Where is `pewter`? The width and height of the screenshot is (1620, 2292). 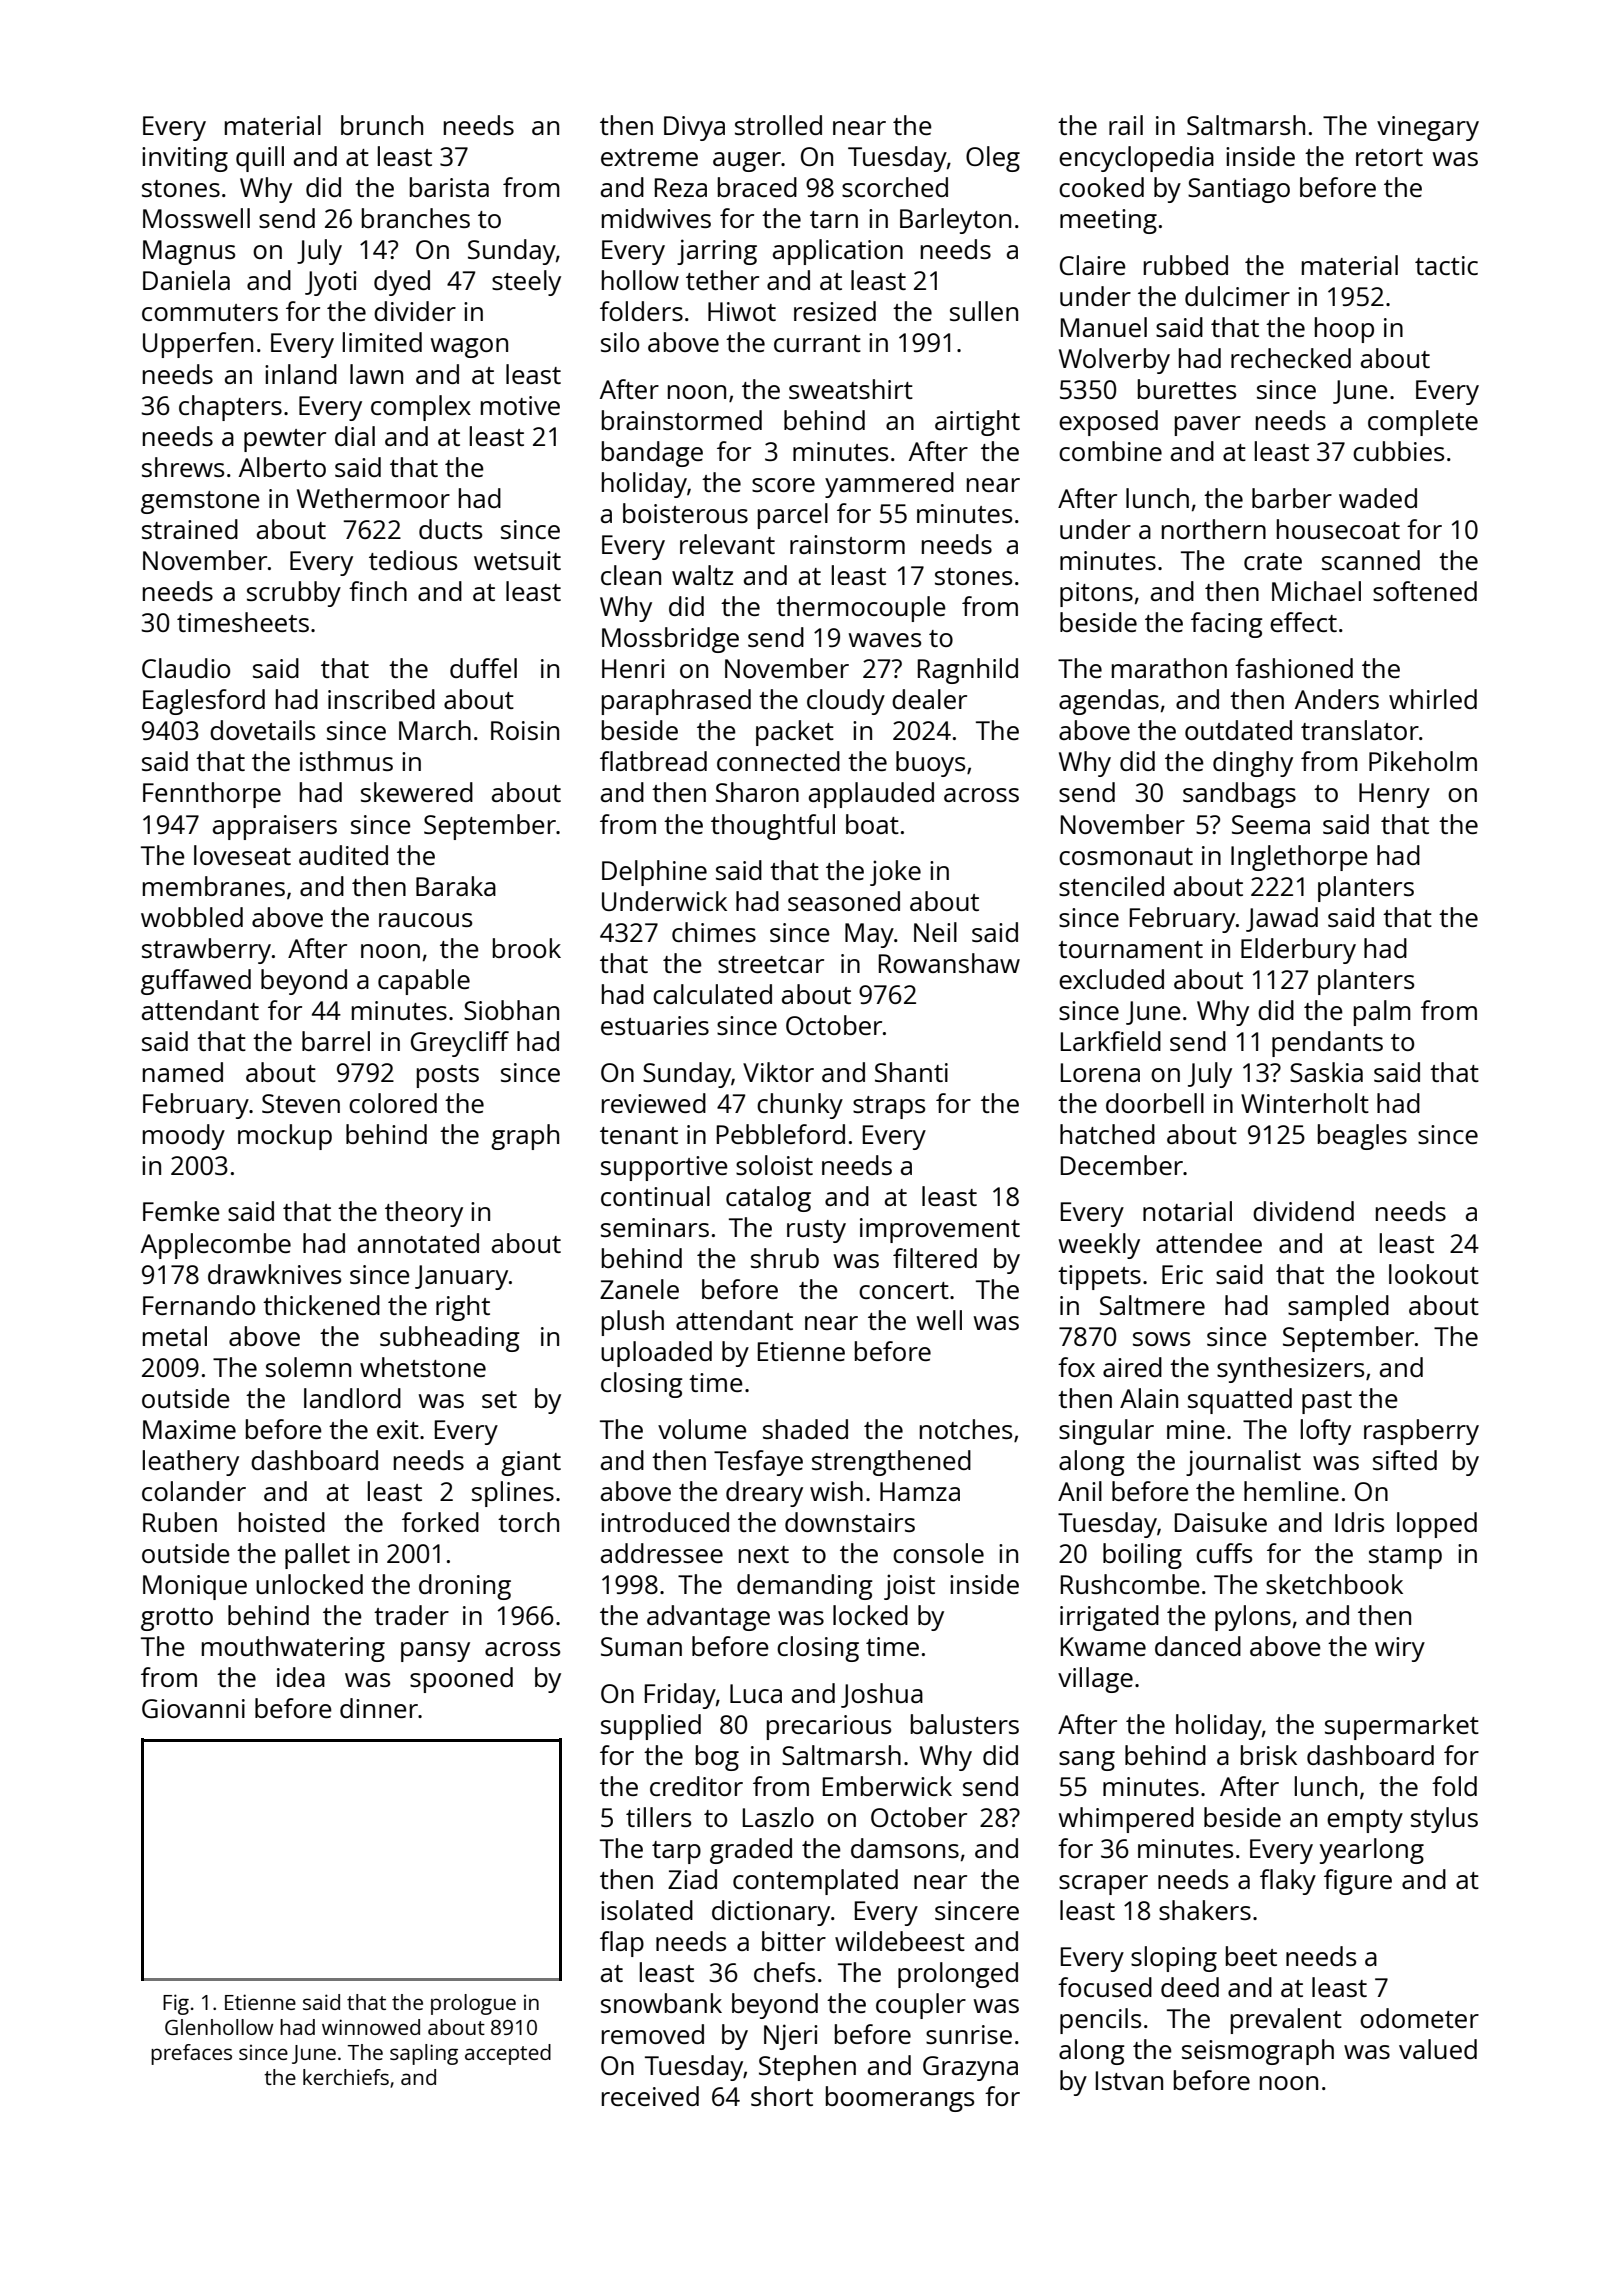 pewter is located at coordinates (285, 440).
